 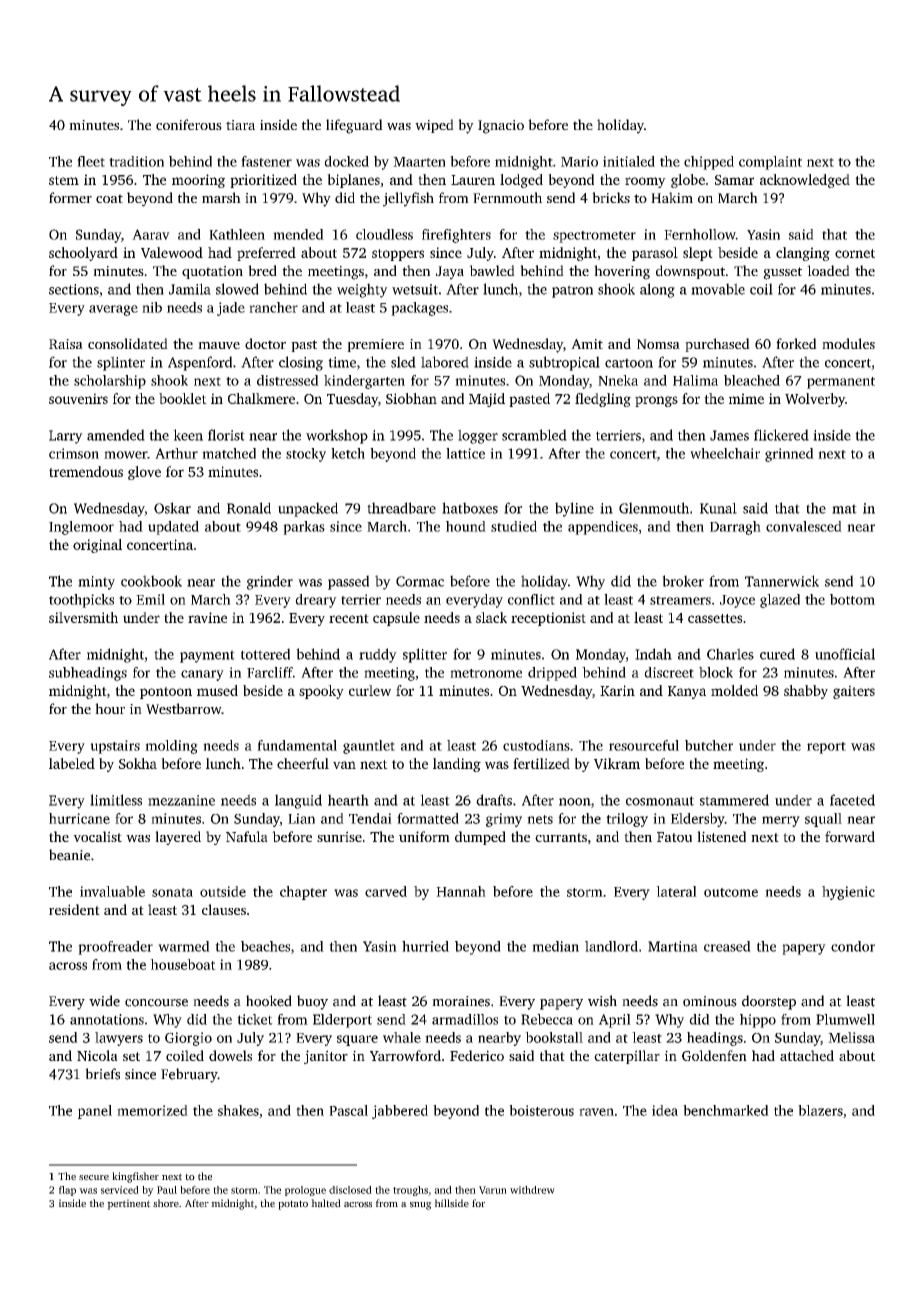 What do you see at coordinates (457, 765) in the page?
I see `landing` at bounding box center [457, 765].
